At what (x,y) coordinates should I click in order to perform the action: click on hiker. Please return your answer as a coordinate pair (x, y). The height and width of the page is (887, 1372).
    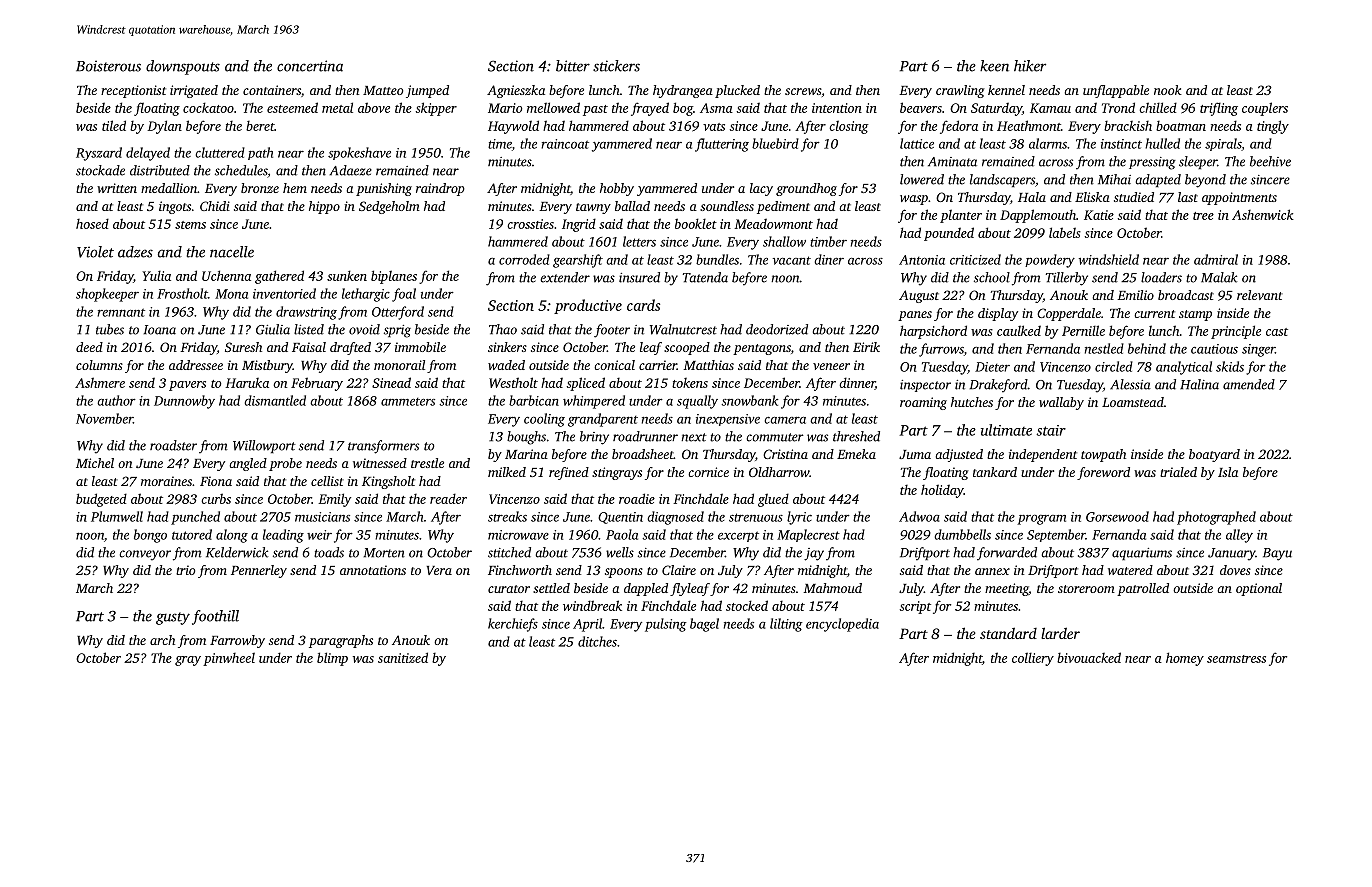
    Looking at the image, I should click on (1030, 66).
